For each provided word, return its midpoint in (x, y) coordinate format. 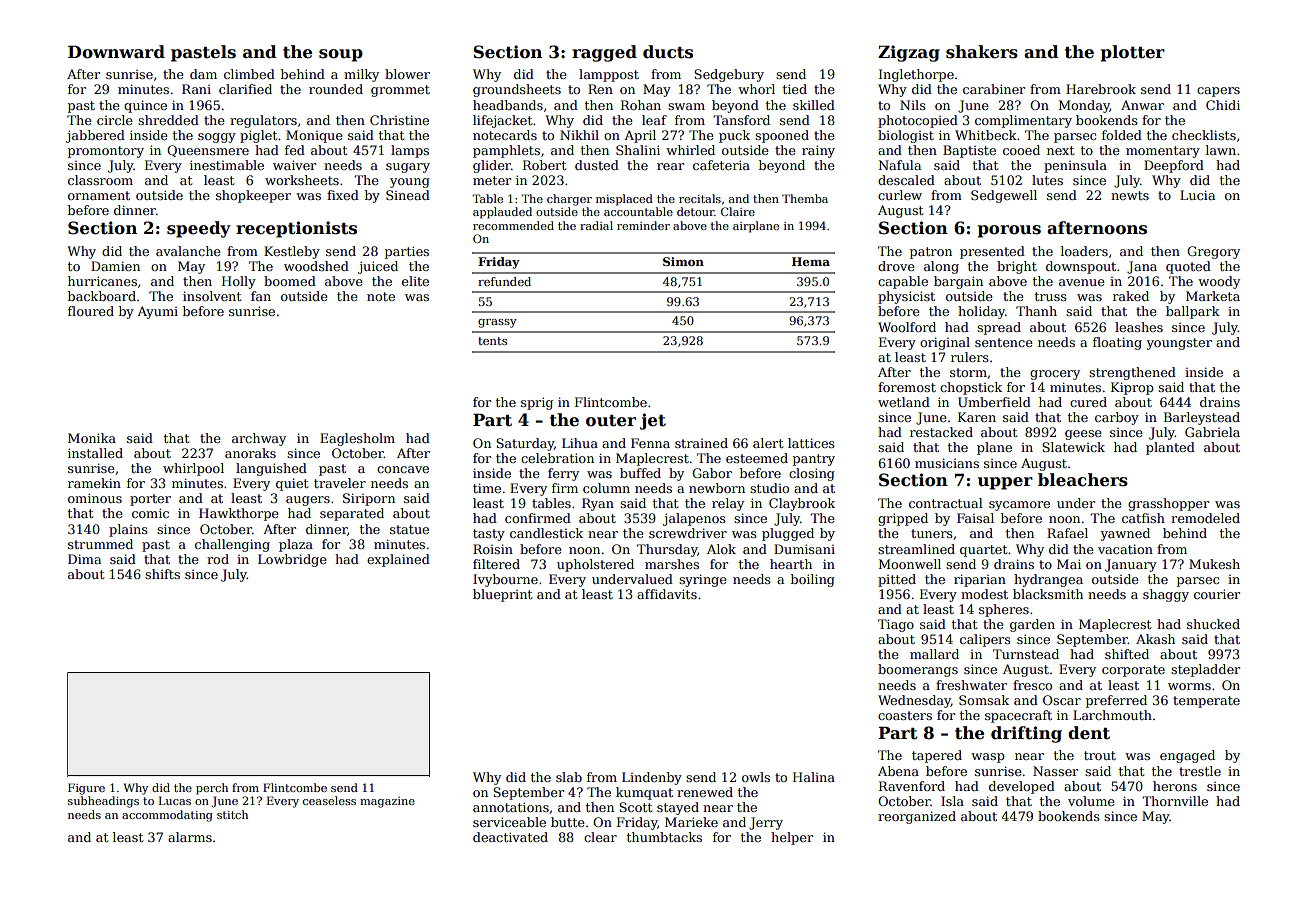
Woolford (907, 327)
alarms (190, 837)
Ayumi (157, 312)
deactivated (510, 837)
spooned (782, 136)
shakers (982, 52)
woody (1219, 282)
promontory (106, 152)
